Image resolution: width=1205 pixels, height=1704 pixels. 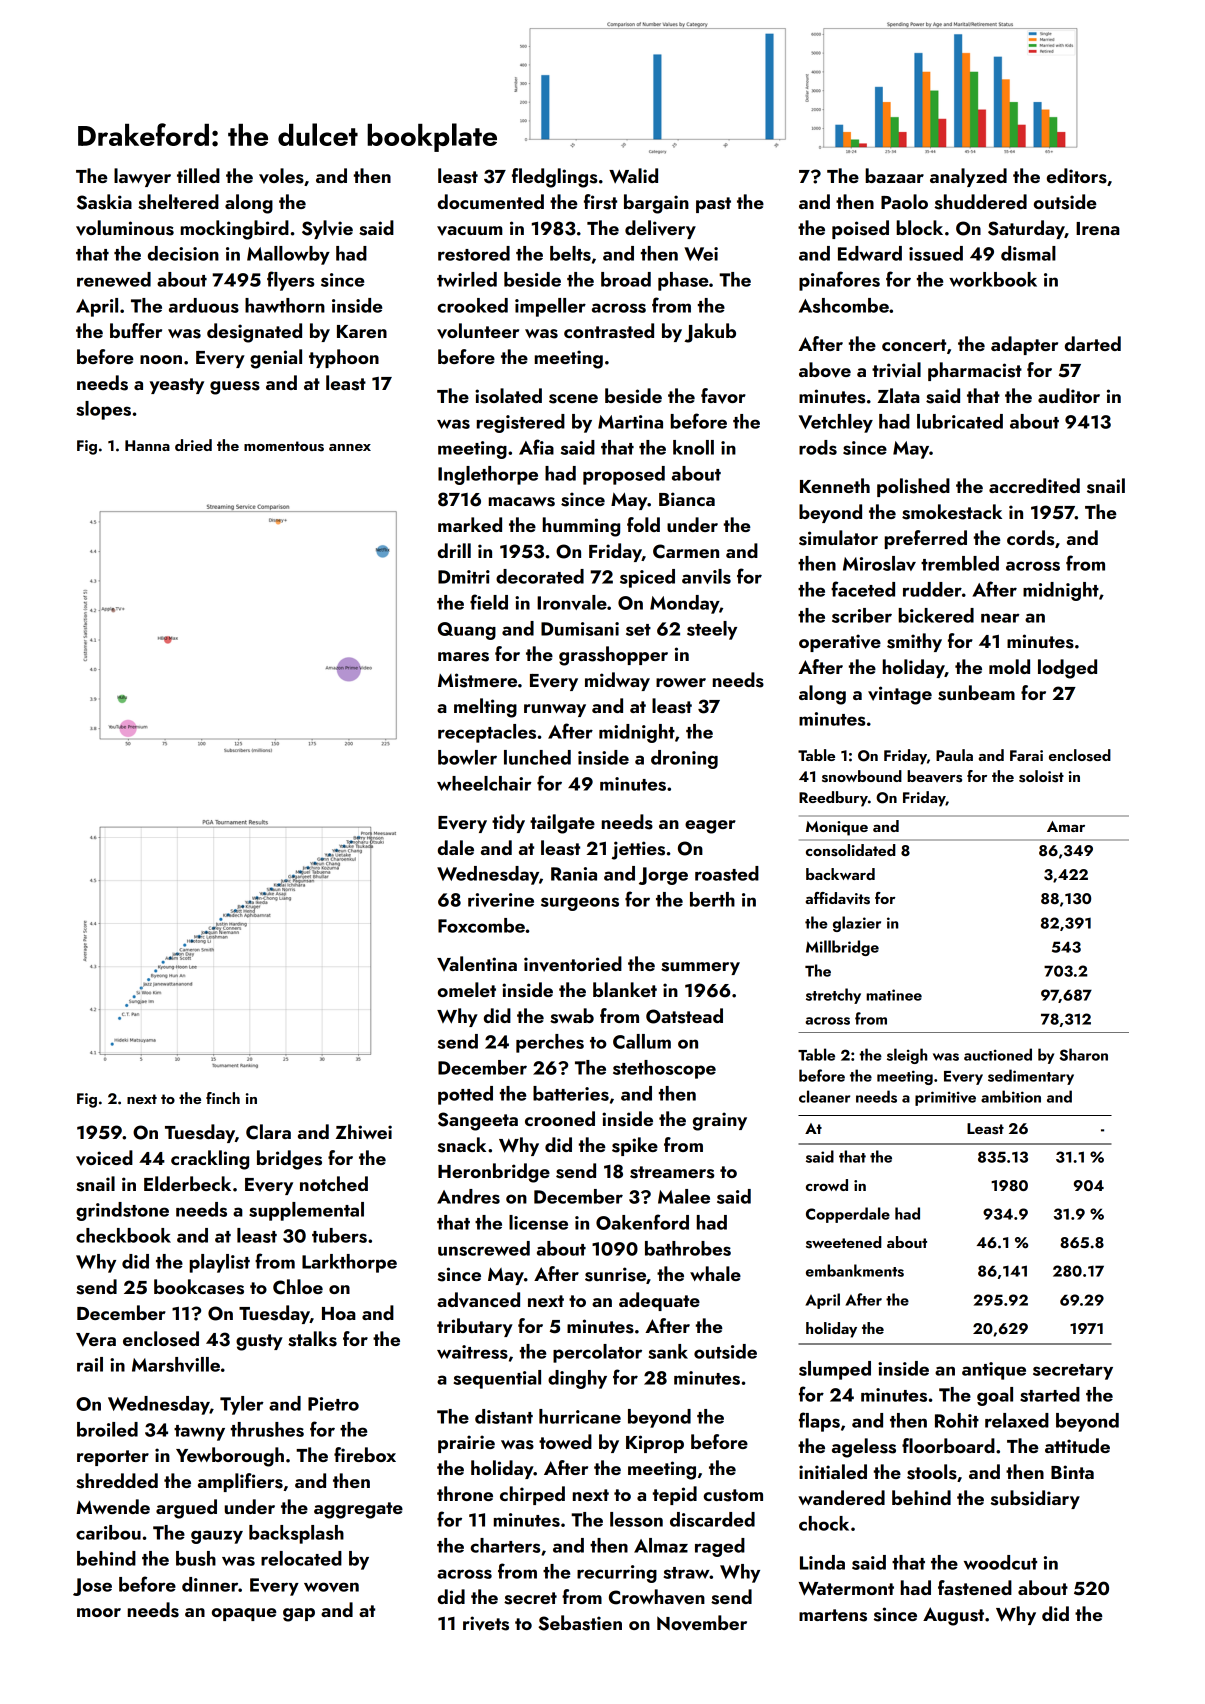 I want to click on Jorge, so click(x=663, y=876).
